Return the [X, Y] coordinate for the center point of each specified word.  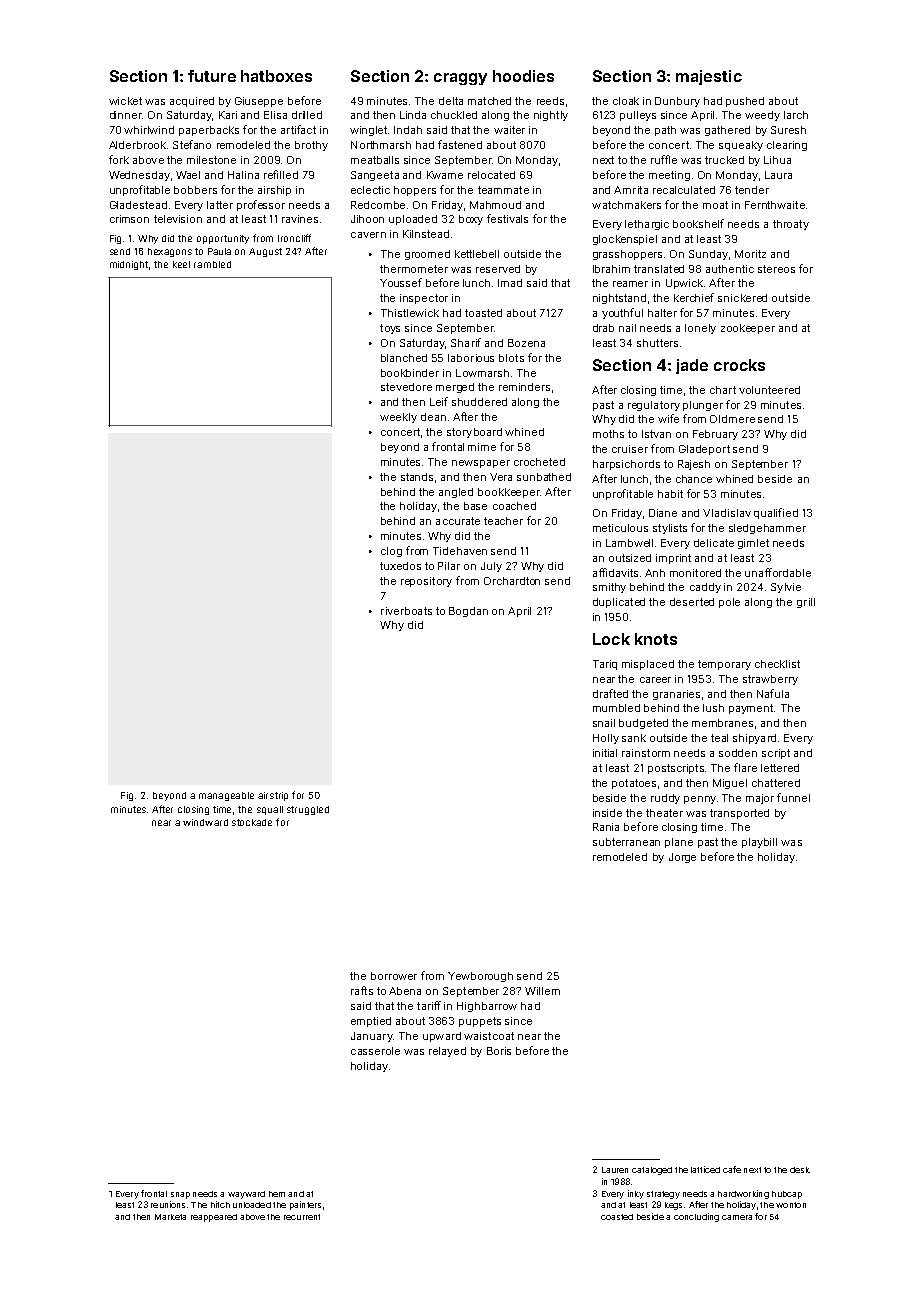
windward [205, 822]
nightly [551, 116]
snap [180, 1195]
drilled [307, 115]
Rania [606, 827]
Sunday [708, 255]
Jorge [682, 858]
